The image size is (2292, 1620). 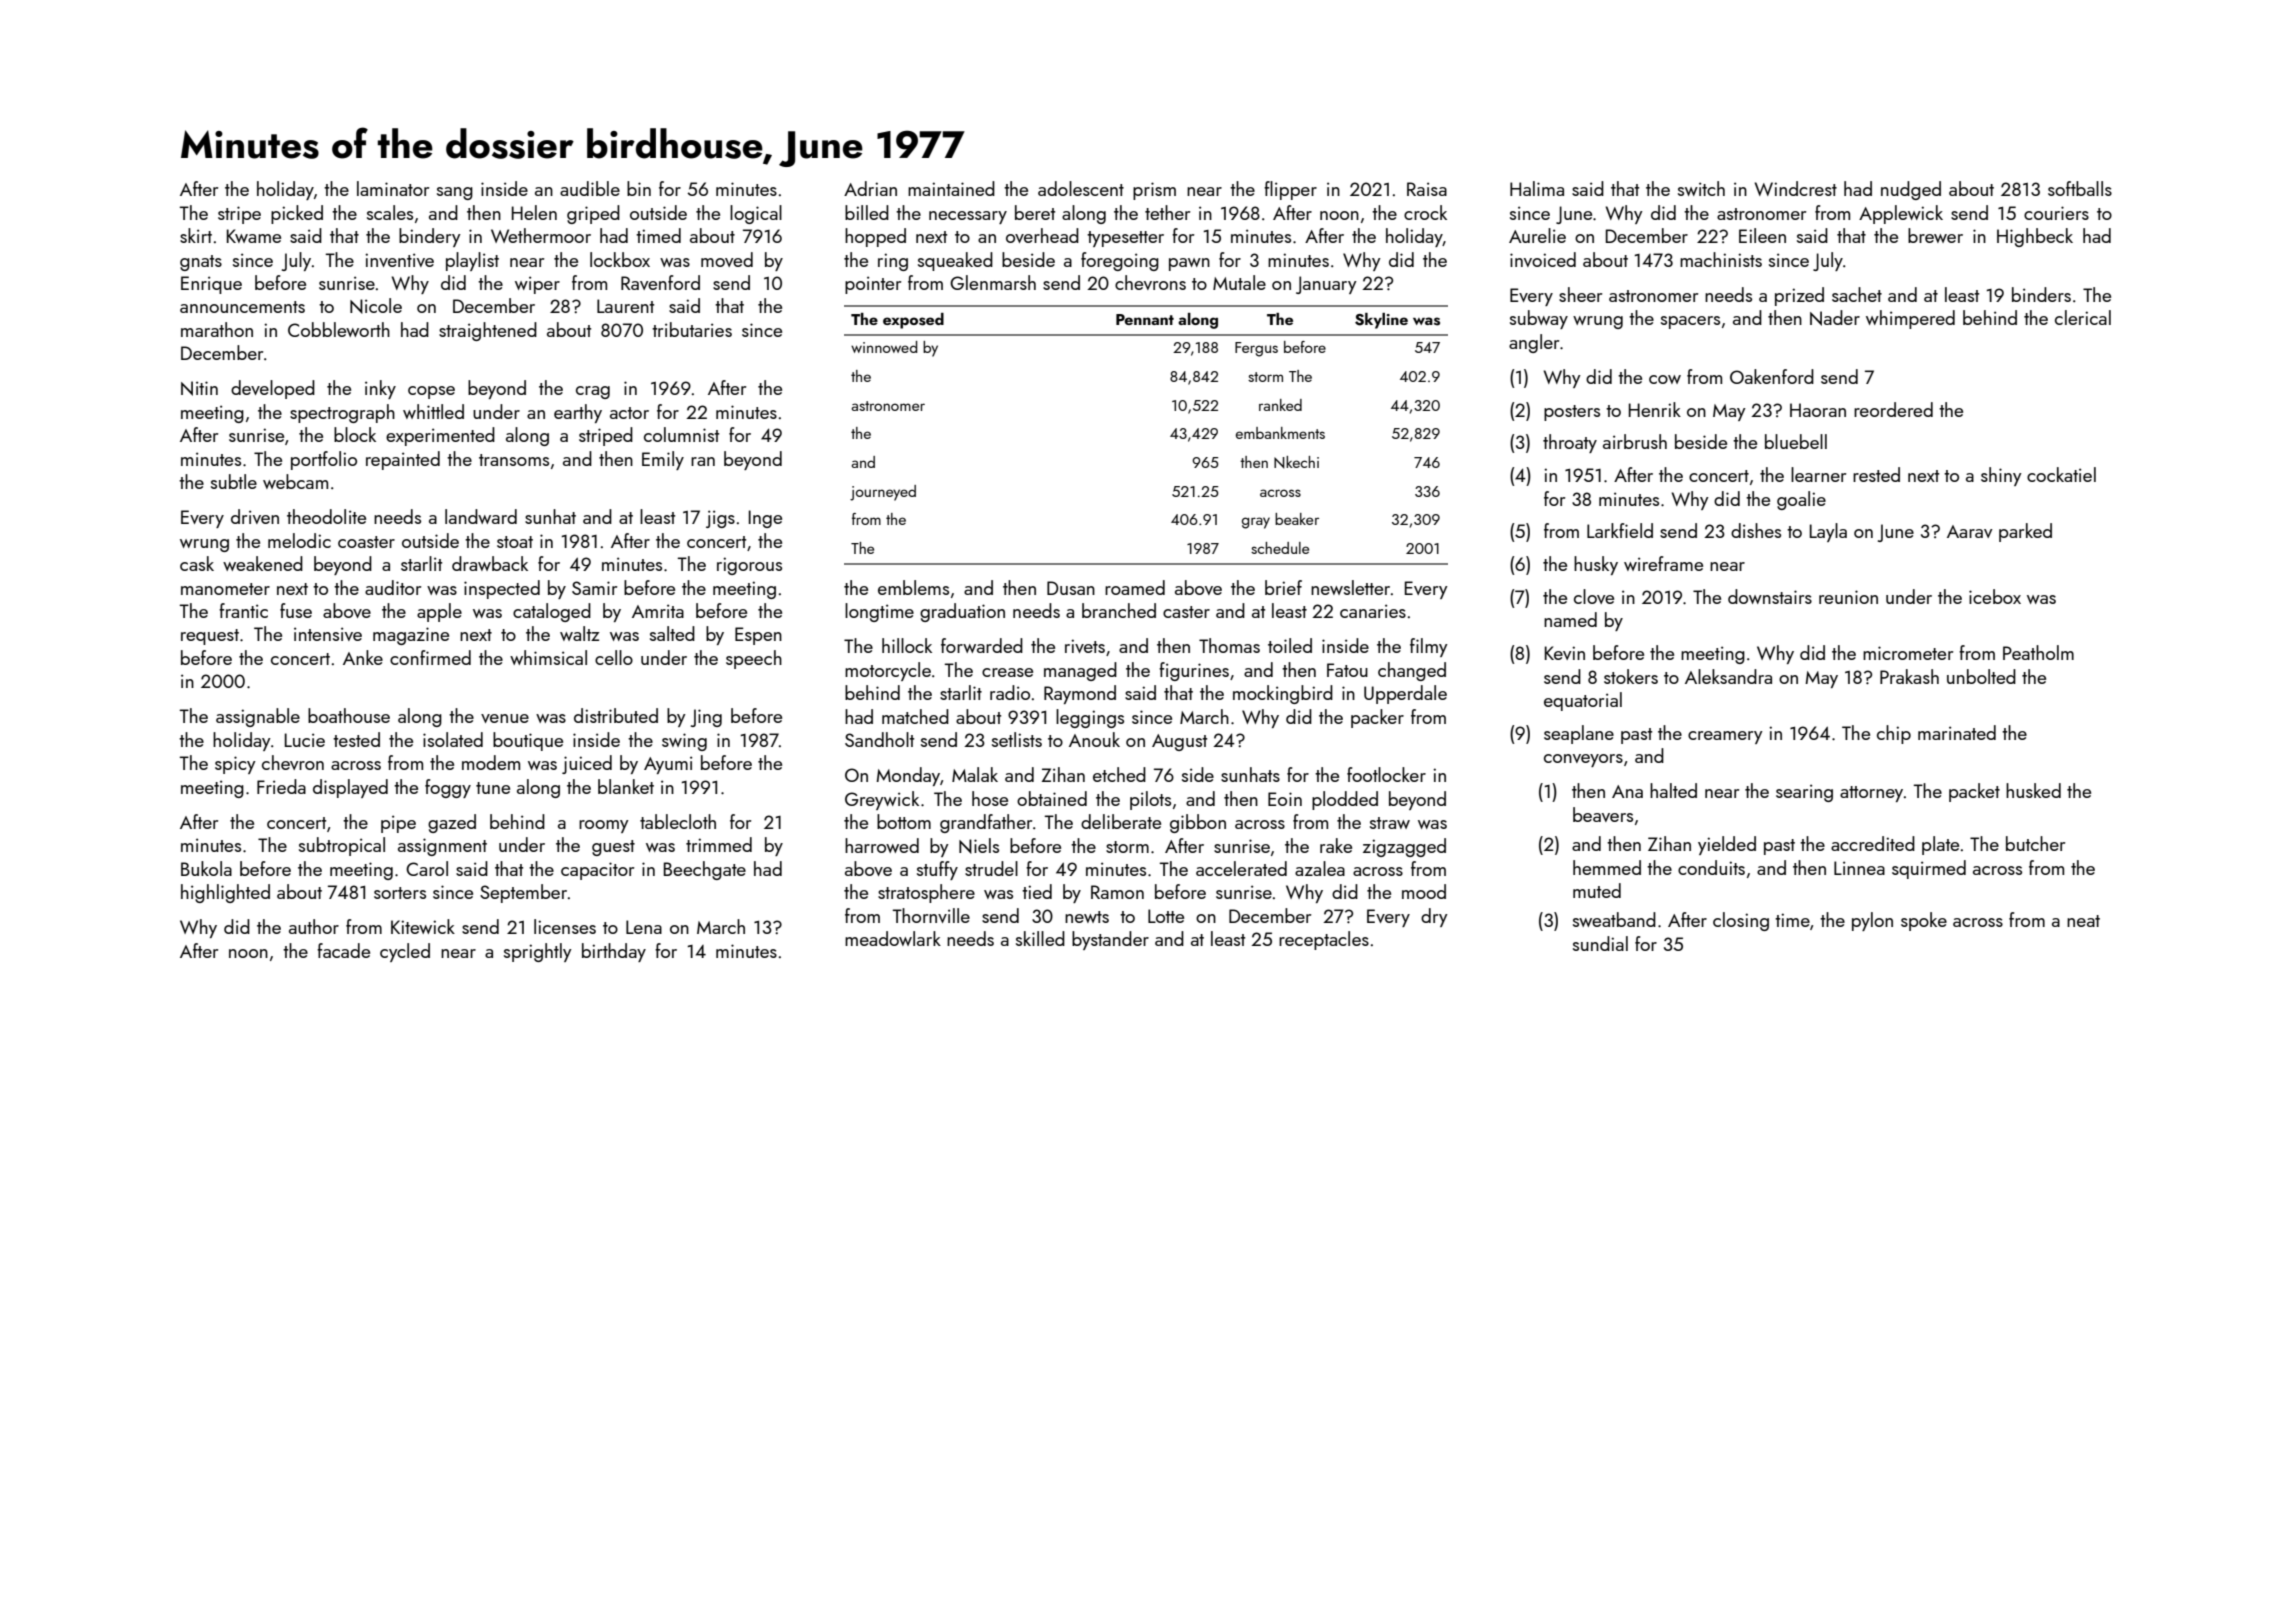 What do you see at coordinates (2035, 237) in the screenshot?
I see `Highbeck` at bounding box center [2035, 237].
